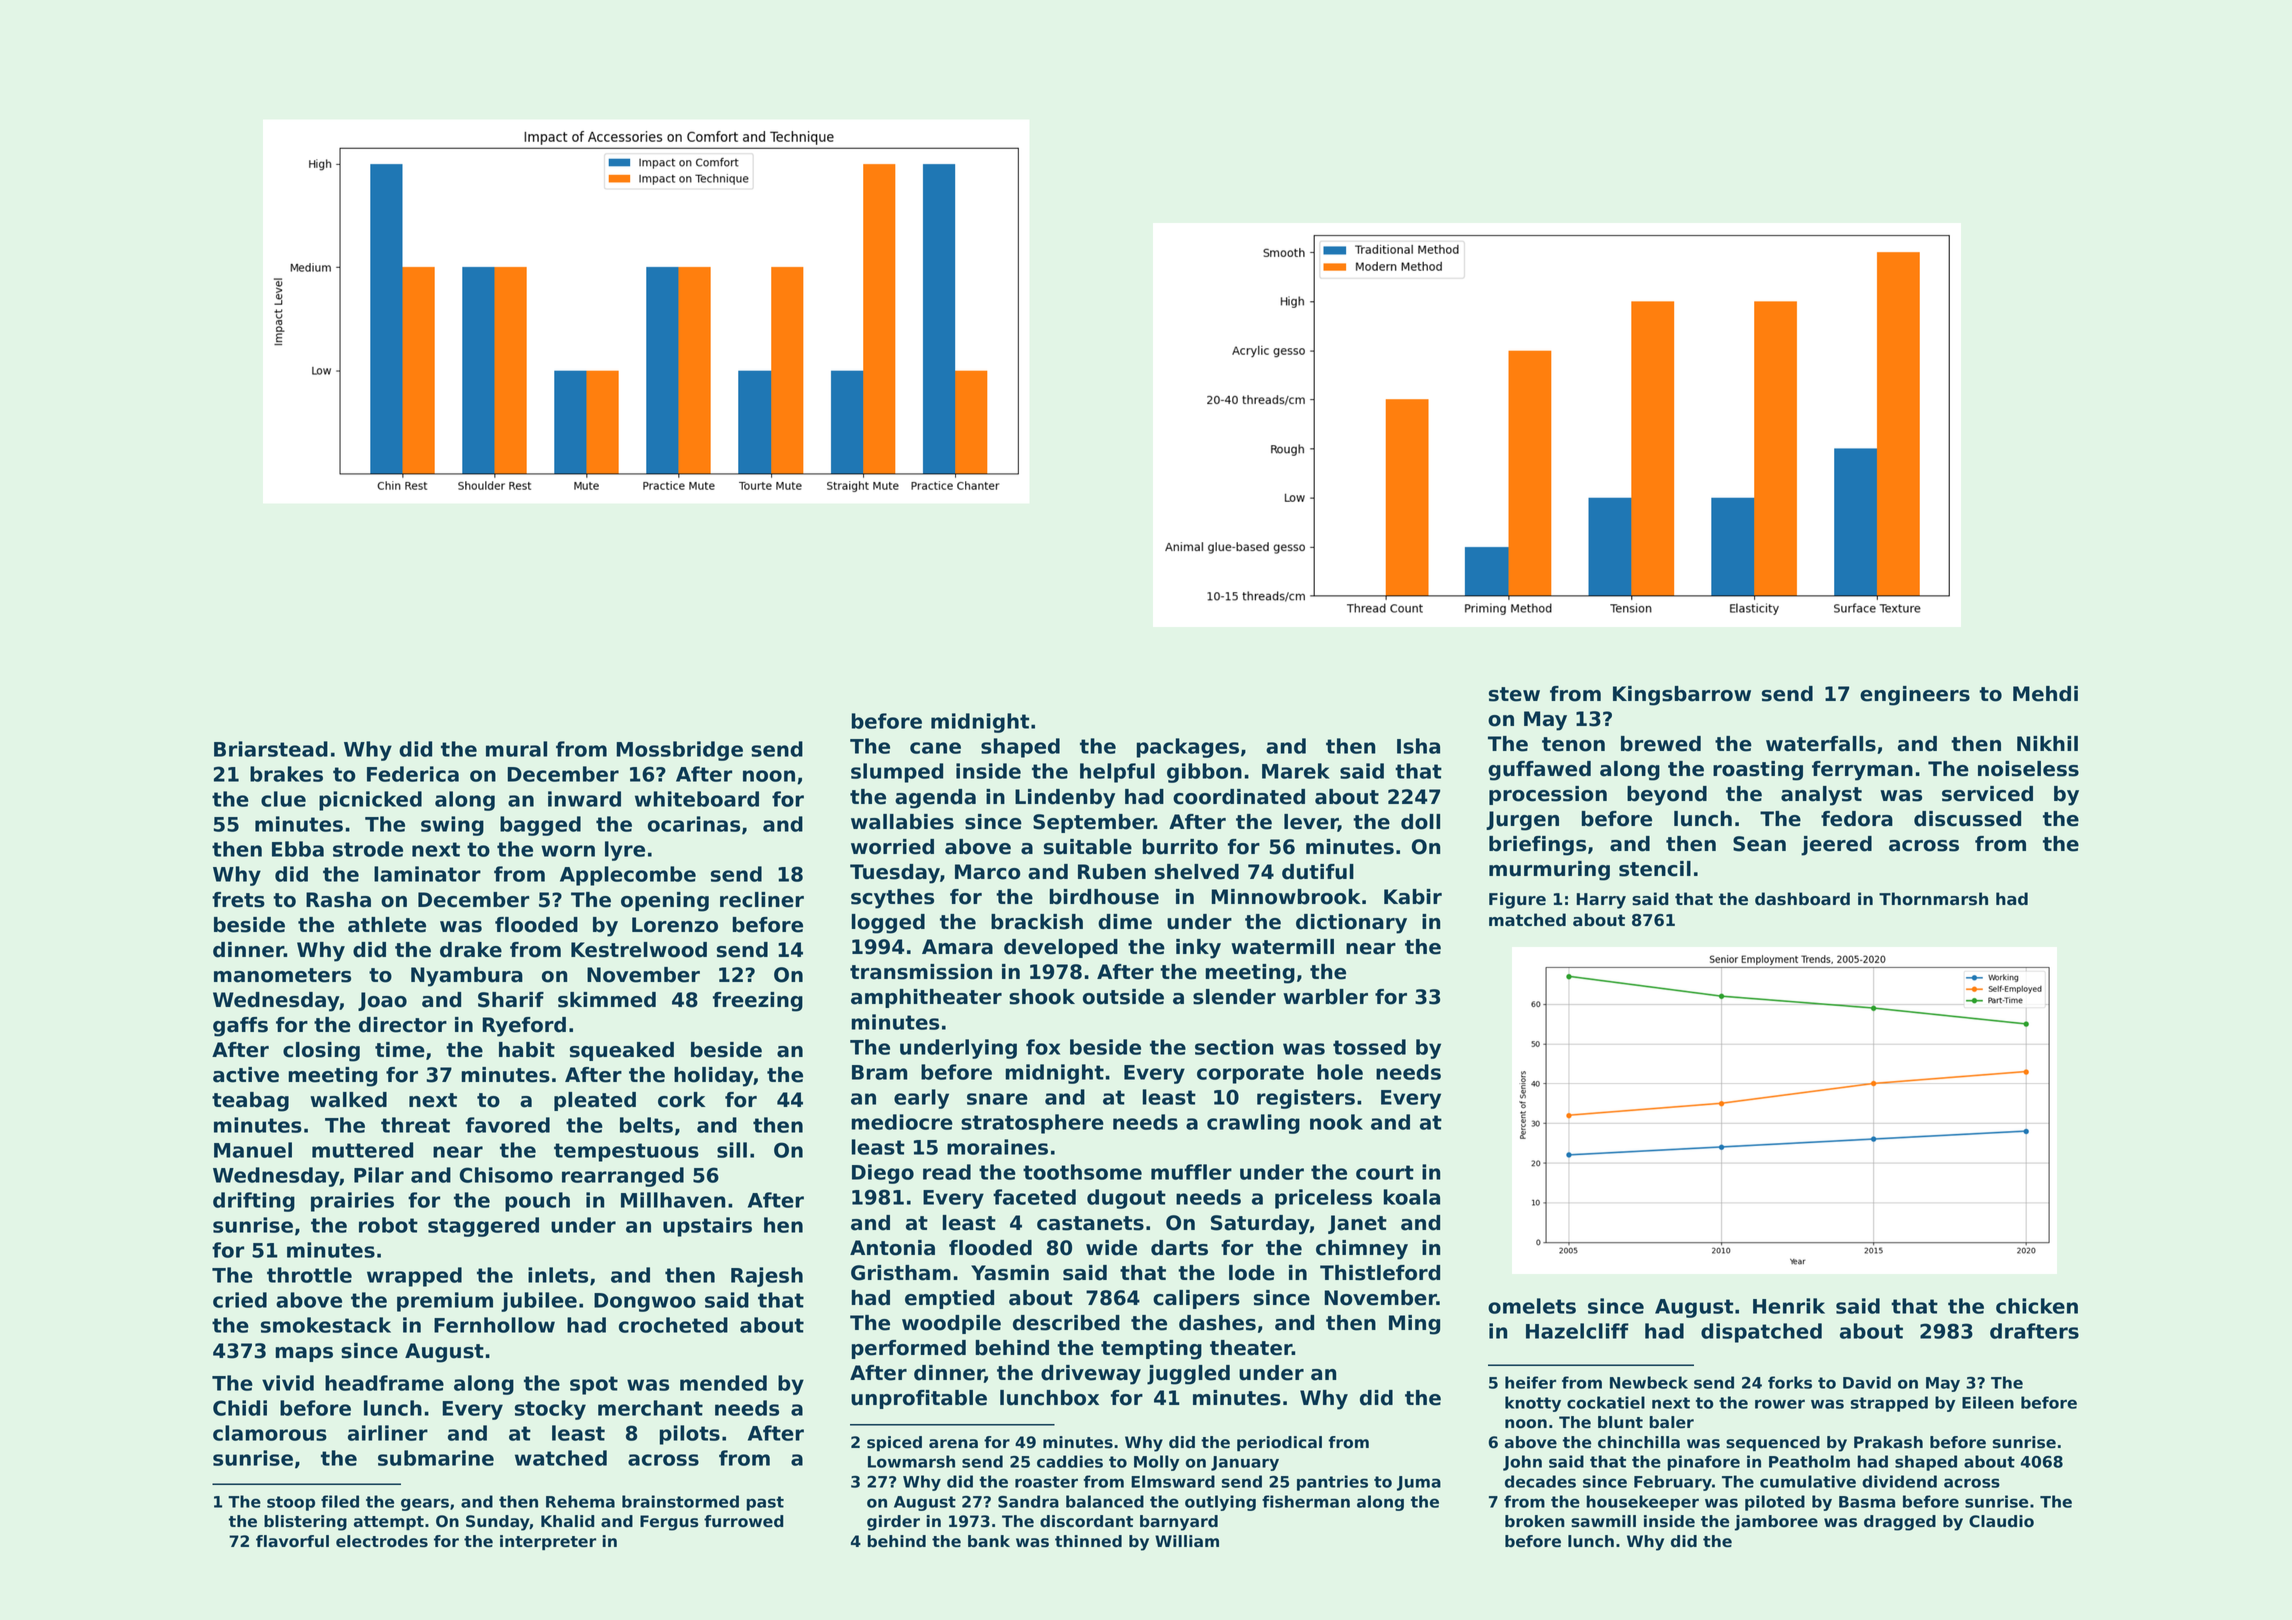  Describe the element at coordinates (911, 1461) in the screenshot. I see `Lowmarsh` at that location.
